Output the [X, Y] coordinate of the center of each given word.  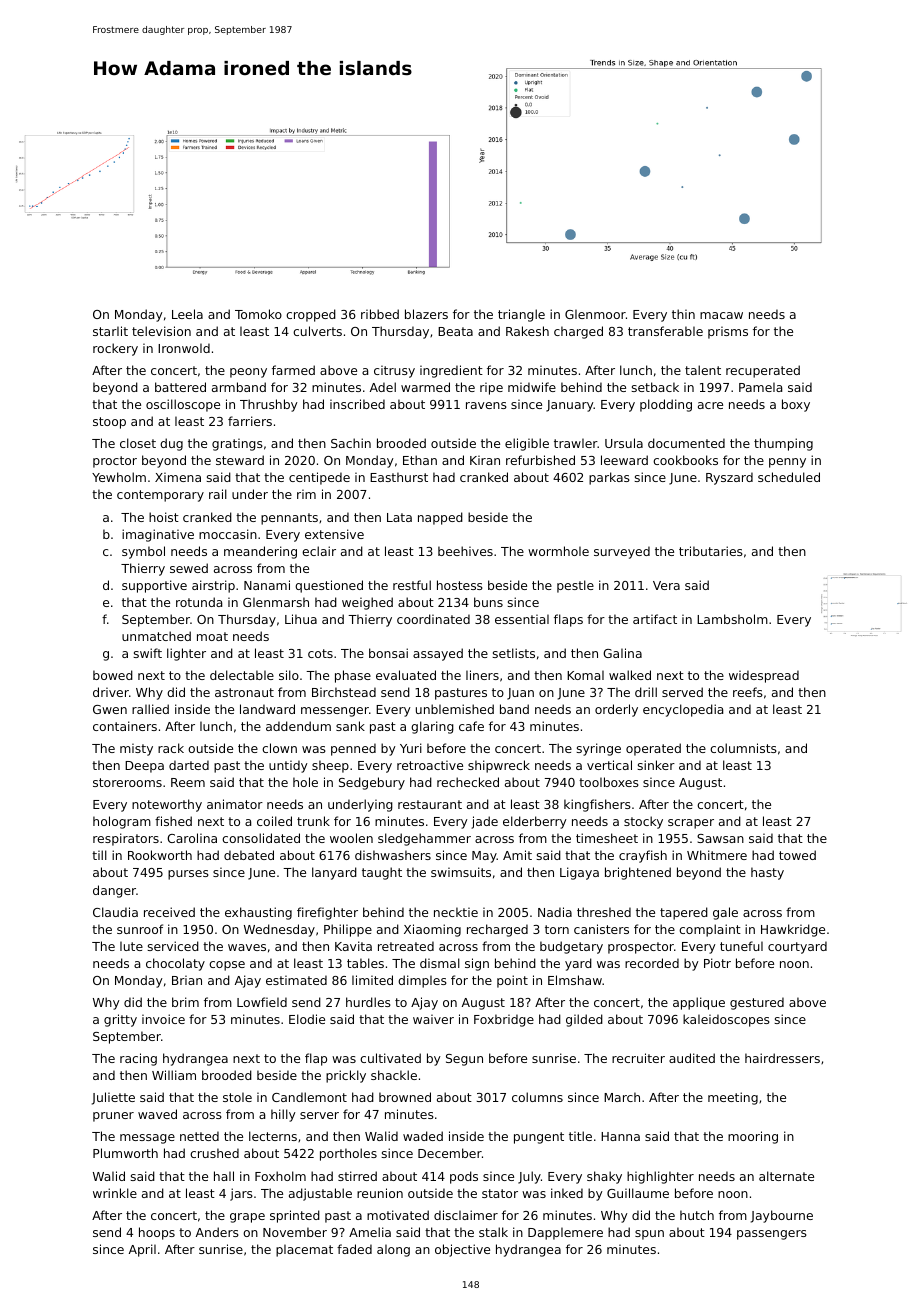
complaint [710, 930]
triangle [521, 315]
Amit [517, 855]
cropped [311, 315]
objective [462, 1250]
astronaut [244, 692]
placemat [304, 1250]
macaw [721, 315]
